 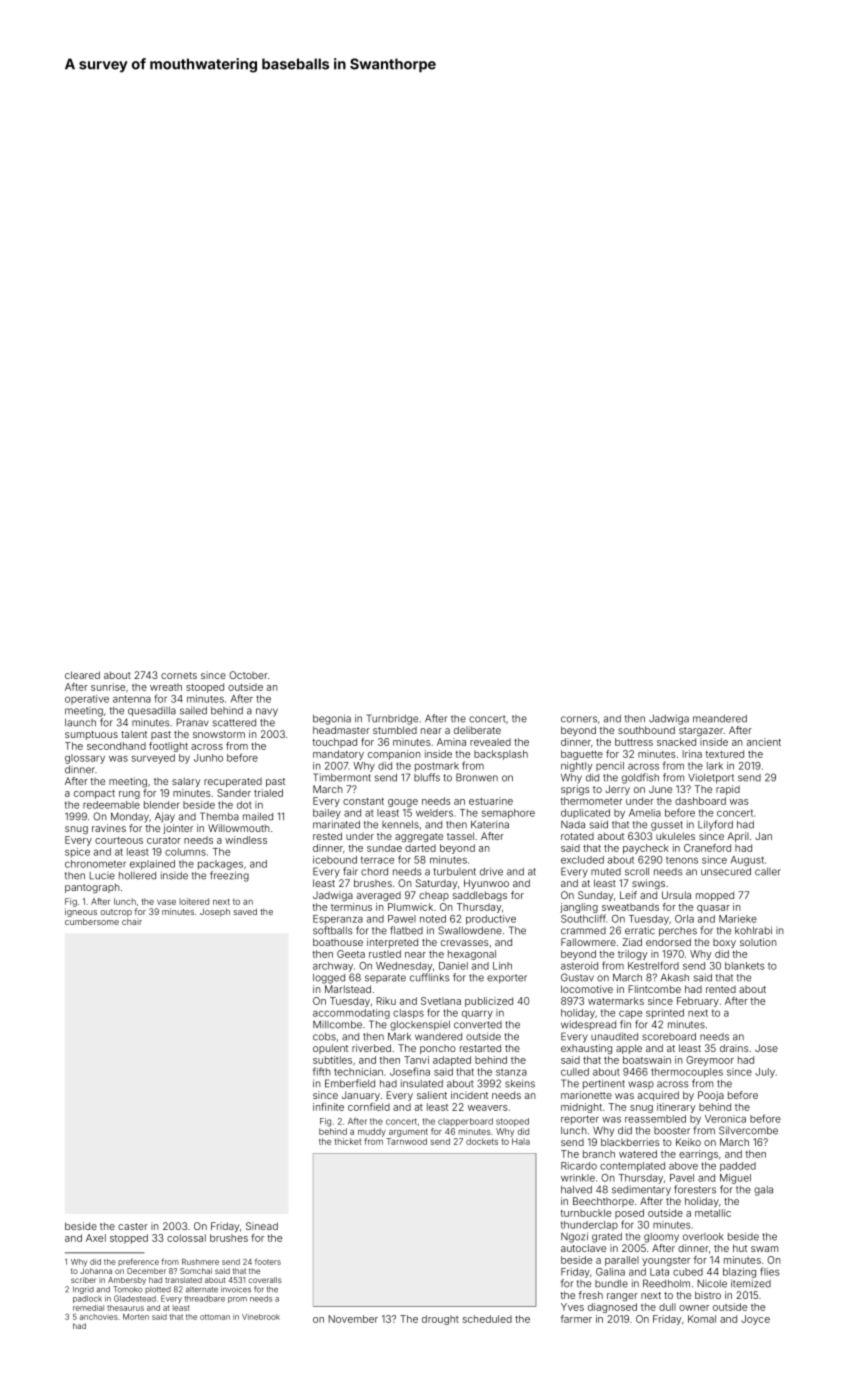 I want to click on glockenspiel, so click(x=420, y=1026).
